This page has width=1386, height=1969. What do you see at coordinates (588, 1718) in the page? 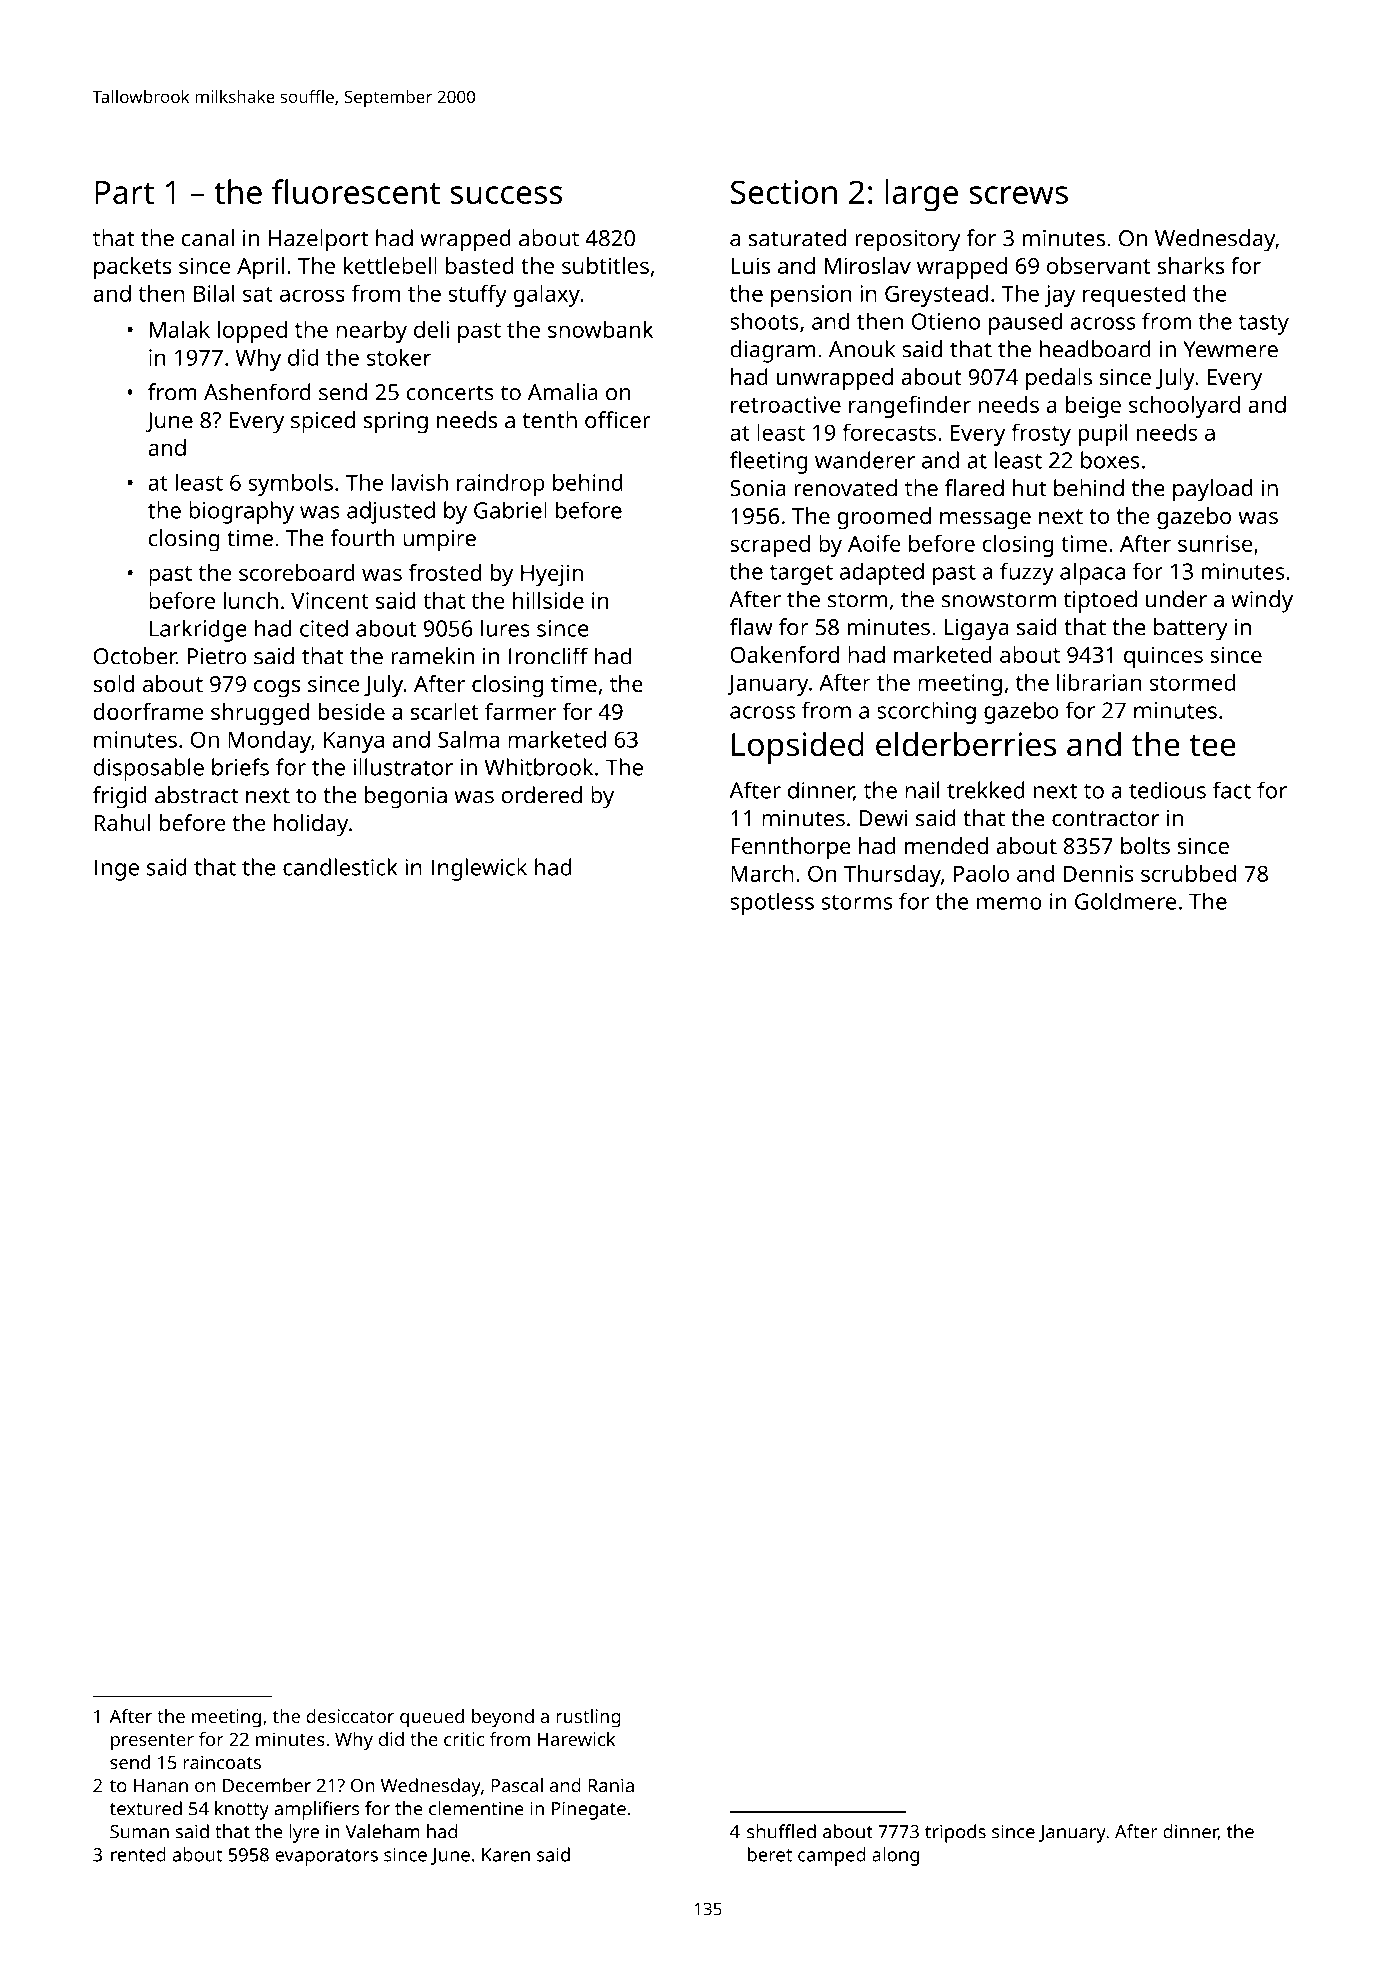
I see `rustling` at bounding box center [588, 1718].
